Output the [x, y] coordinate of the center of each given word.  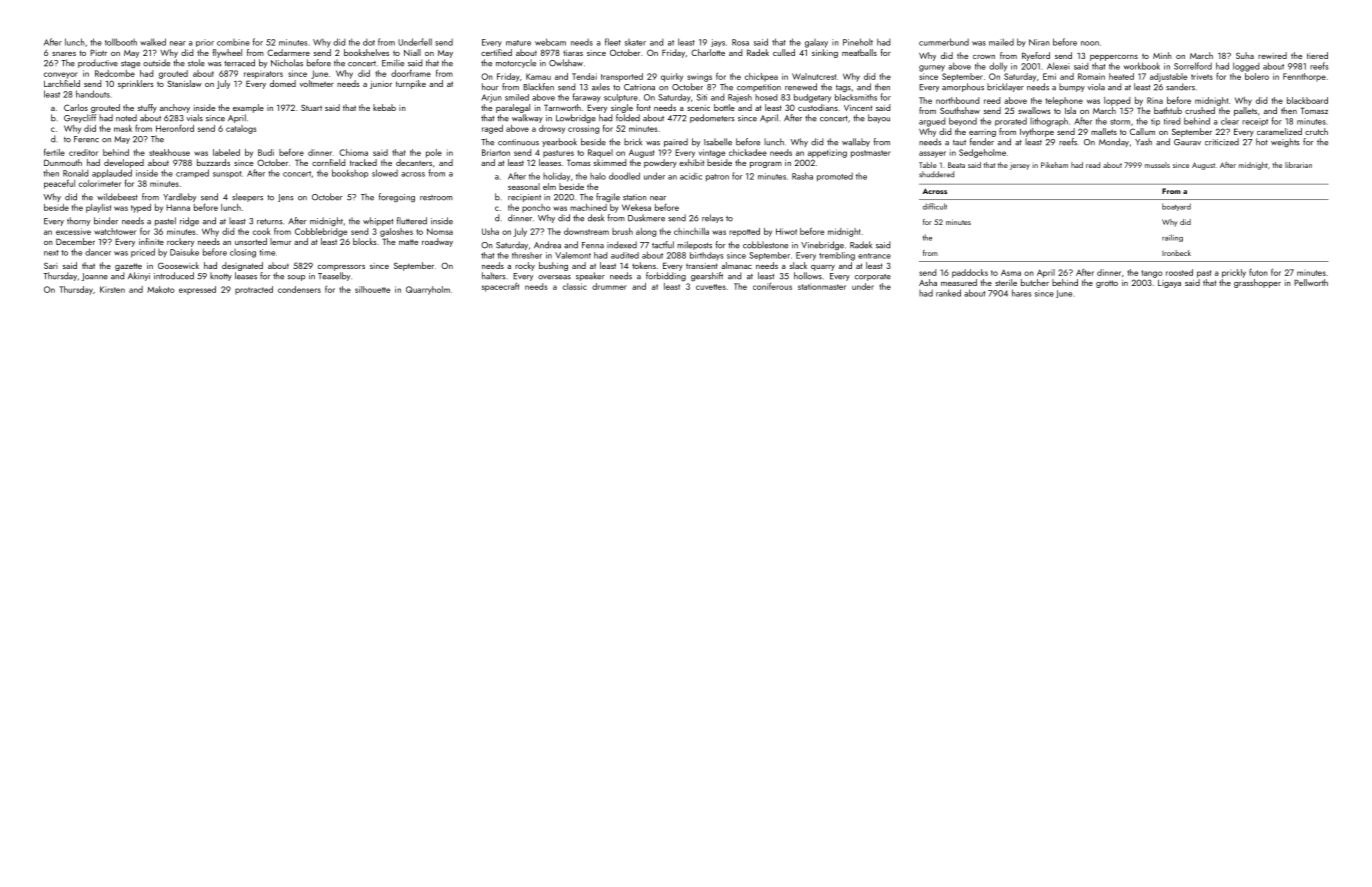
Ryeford [1036, 56]
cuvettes [711, 287]
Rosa [740, 42]
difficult [935, 206]
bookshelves [366, 52]
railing [1172, 238]
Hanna [178, 207]
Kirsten [112, 289]
